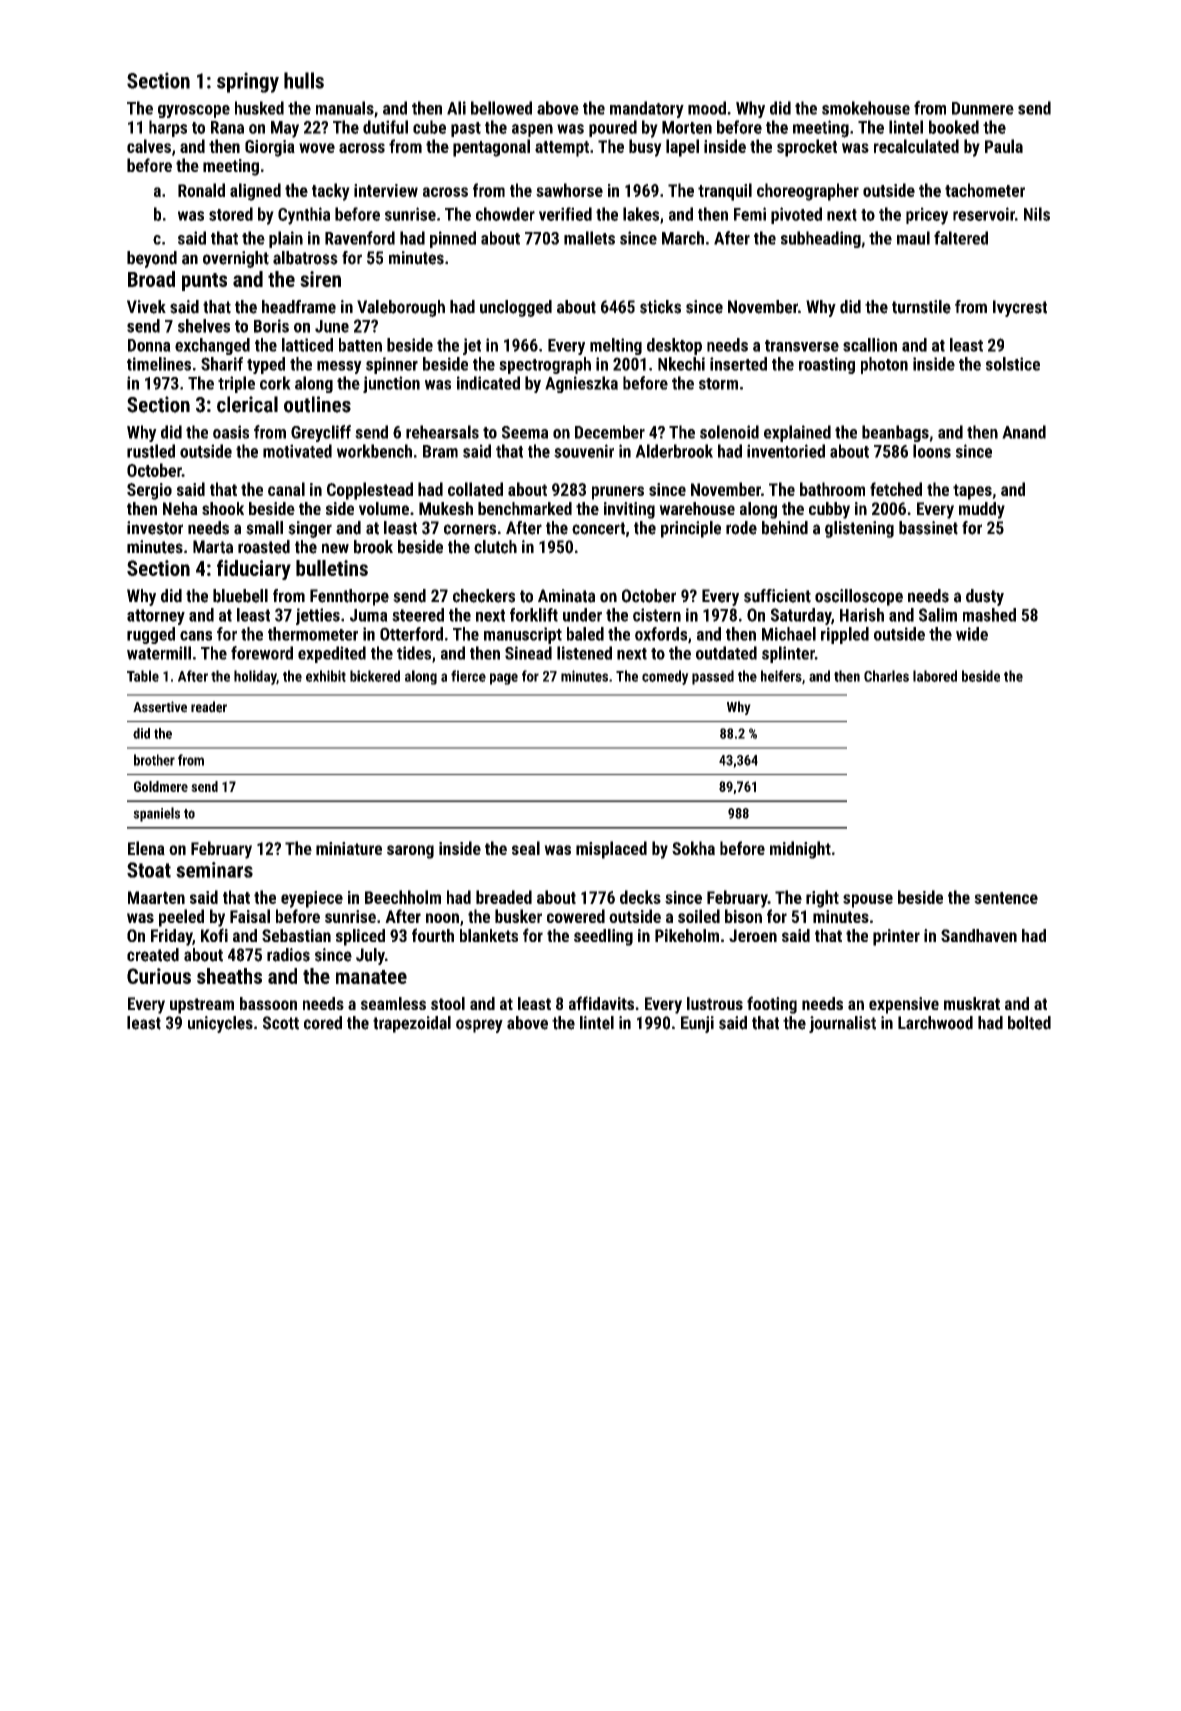 This page has width=1181, height=1711. I want to click on Cynthia, so click(304, 216).
